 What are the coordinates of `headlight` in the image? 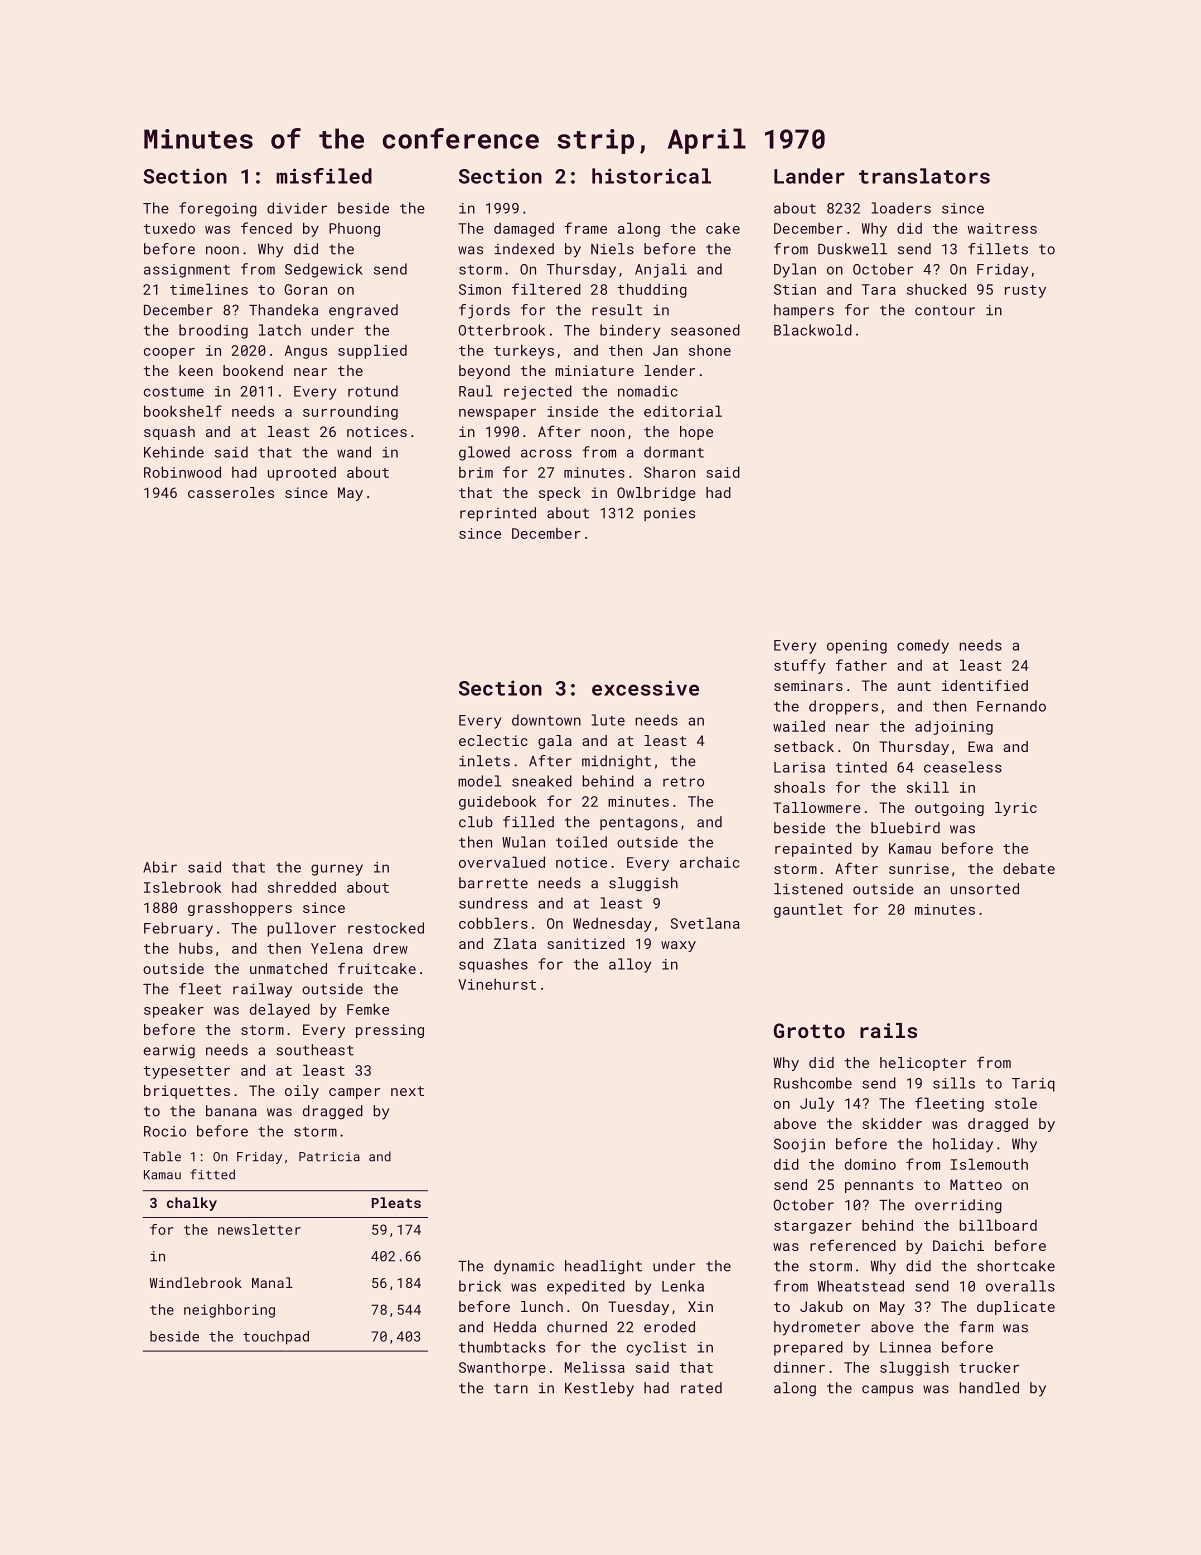 It's located at (603, 1267).
